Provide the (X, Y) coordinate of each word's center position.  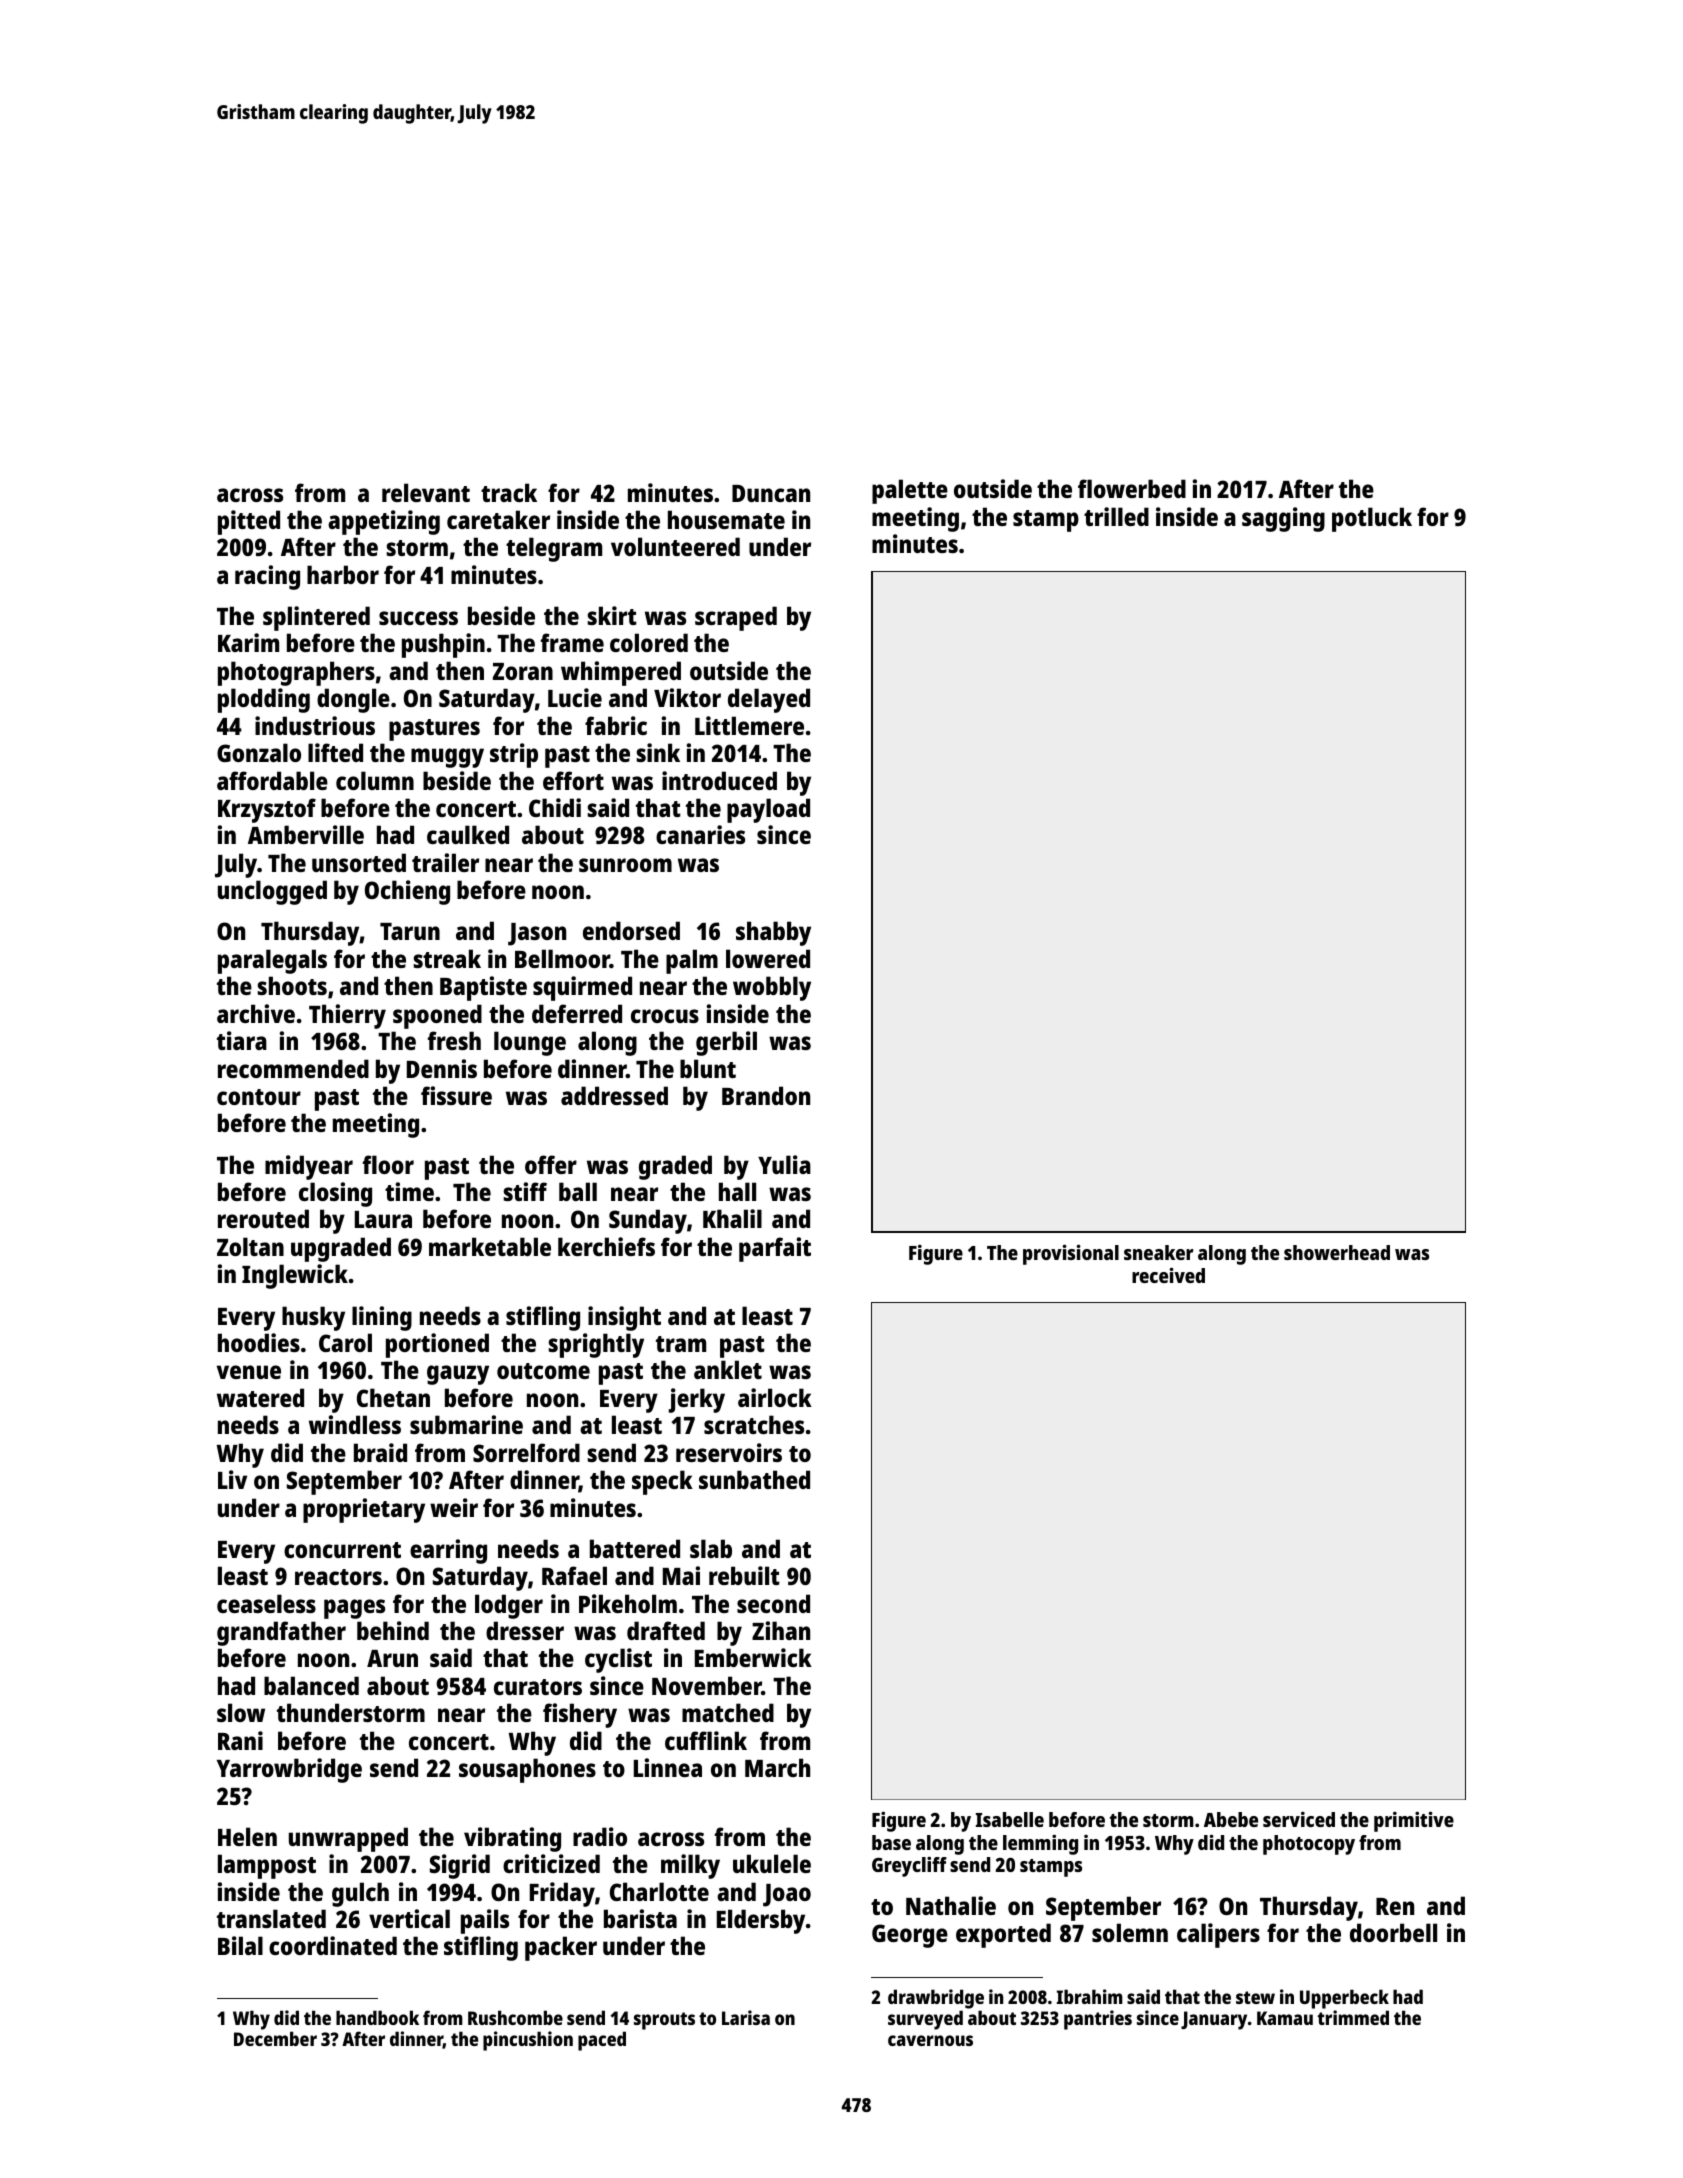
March (777, 1767)
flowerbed (1132, 488)
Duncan (771, 493)
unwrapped (348, 1839)
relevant (426, 492)
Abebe (1231, 1819)
